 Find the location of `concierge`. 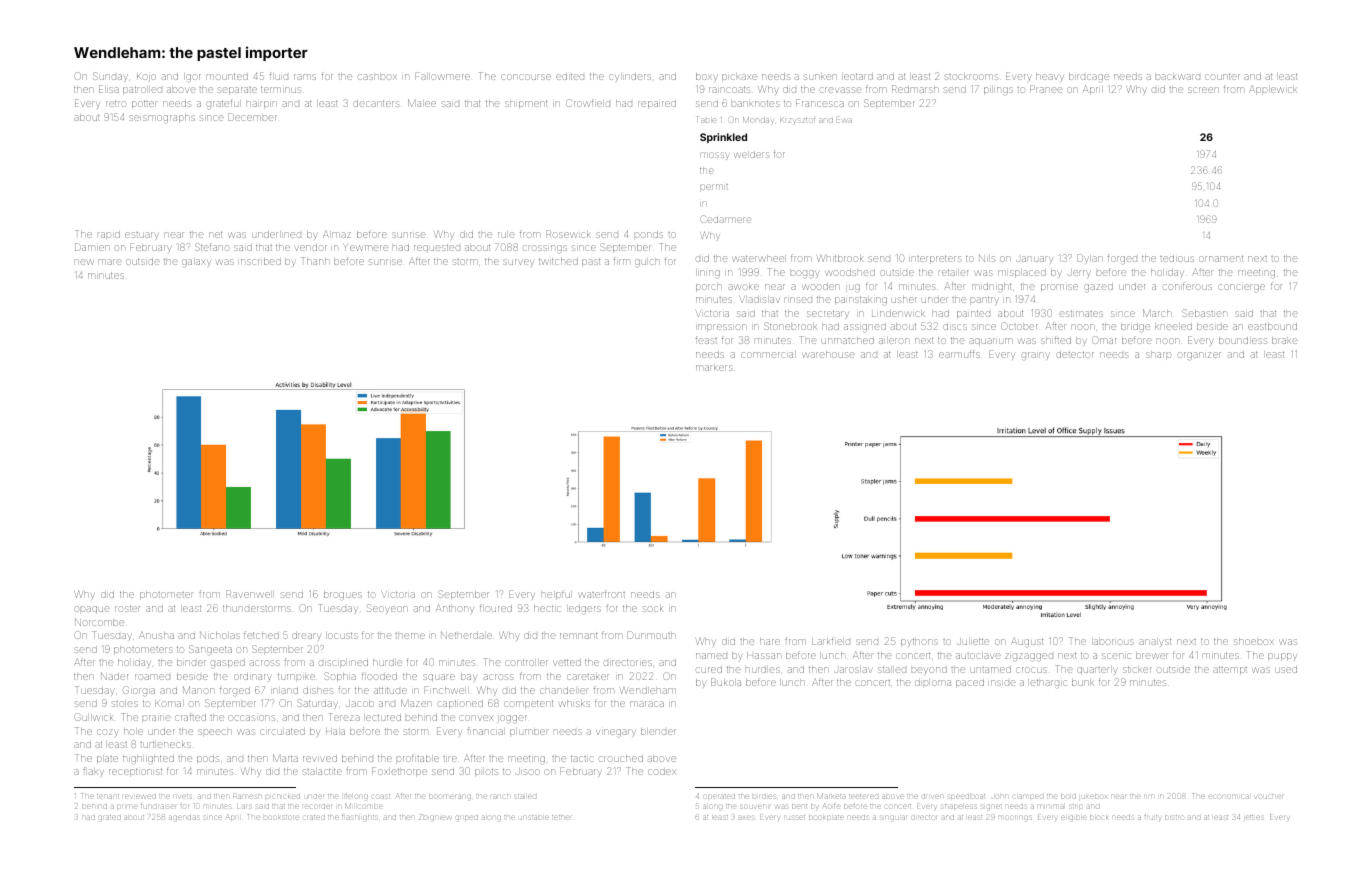

concierge is located at coordinates (1242, 288).
